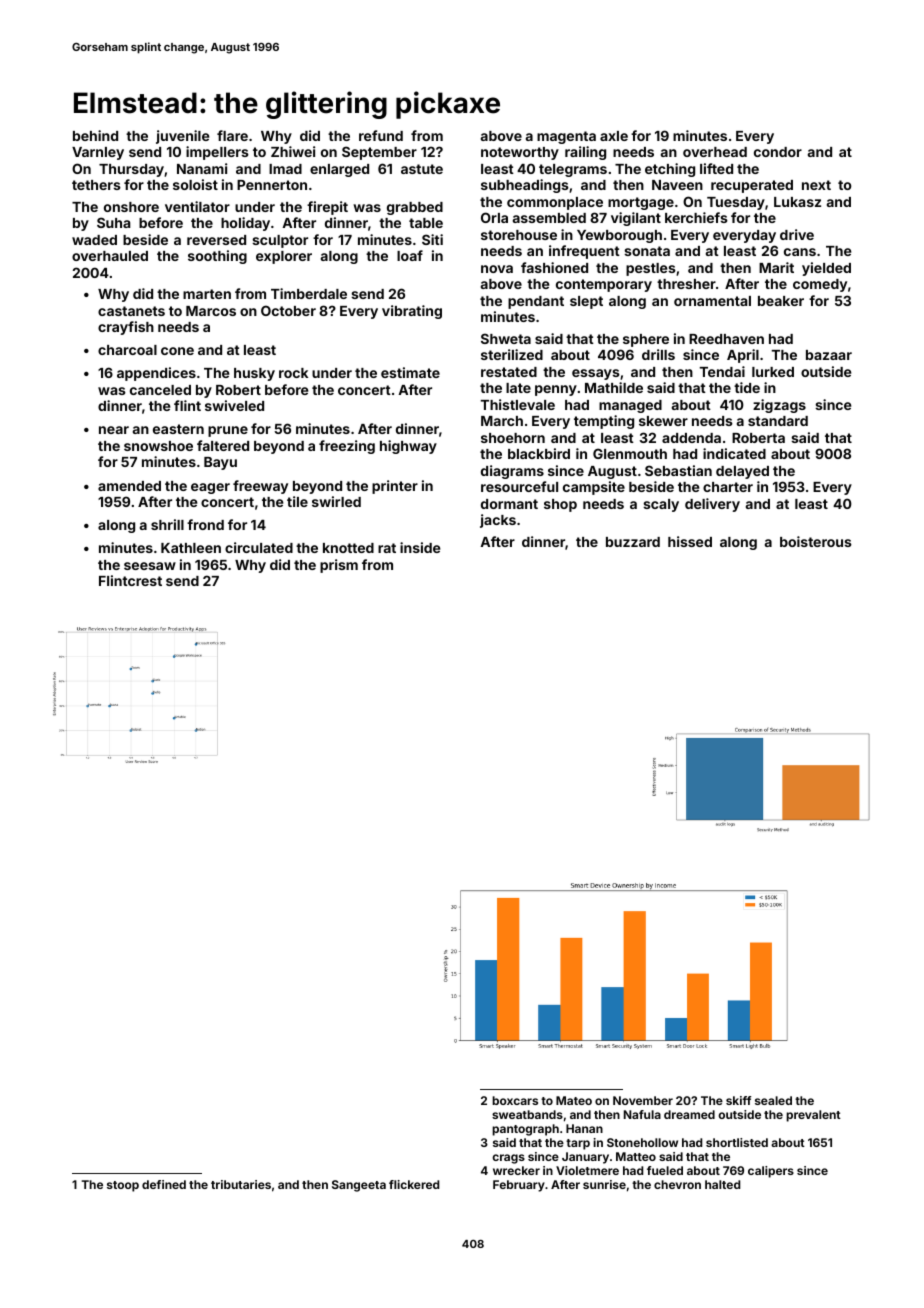 This screenshot has height=1308, width=924. What do you see at coordinates (339, 566) in the screenshot?
I see `prism` at bounding box center [339, 566].
